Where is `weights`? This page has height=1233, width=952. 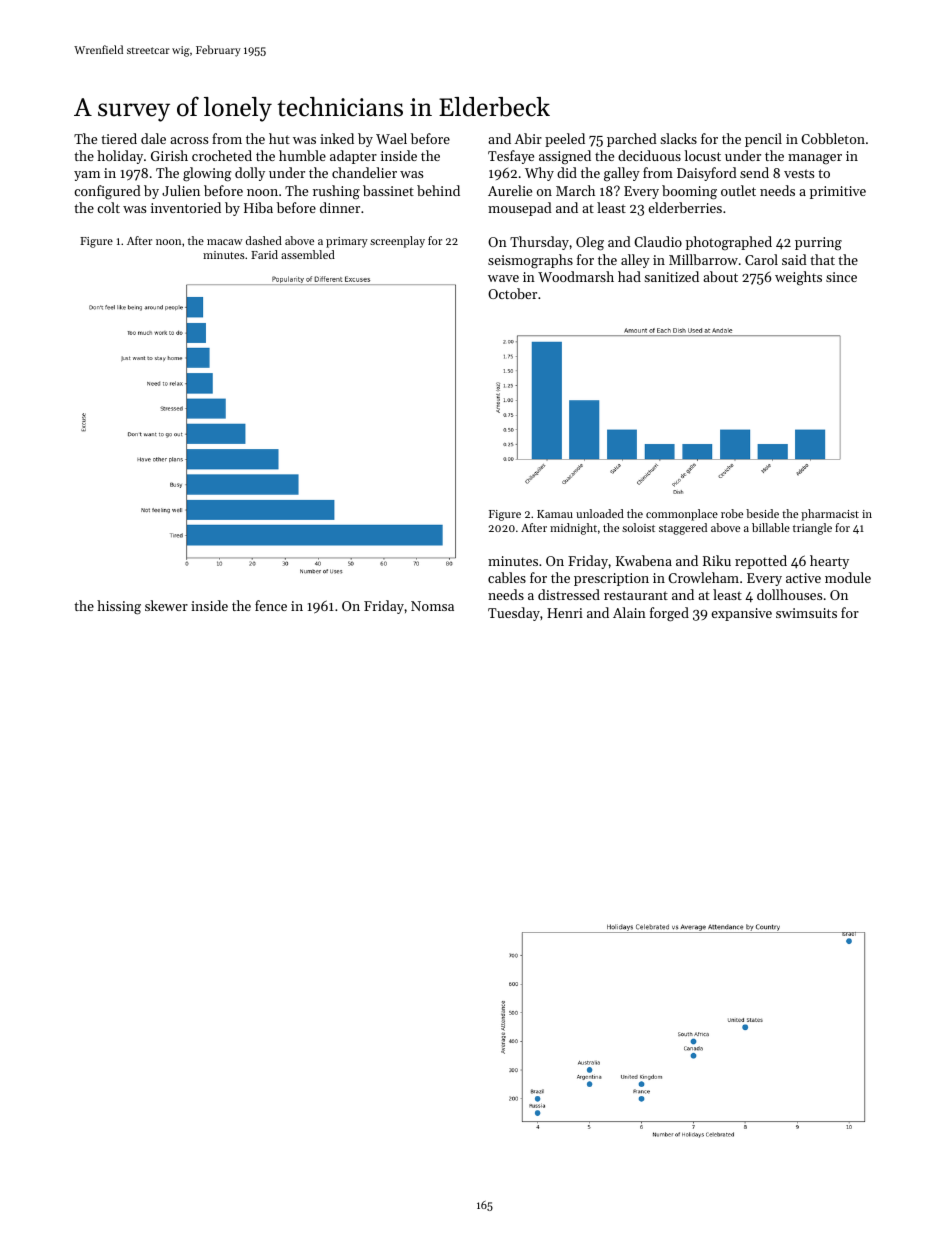
weights is located at coordinates (798, 278).
